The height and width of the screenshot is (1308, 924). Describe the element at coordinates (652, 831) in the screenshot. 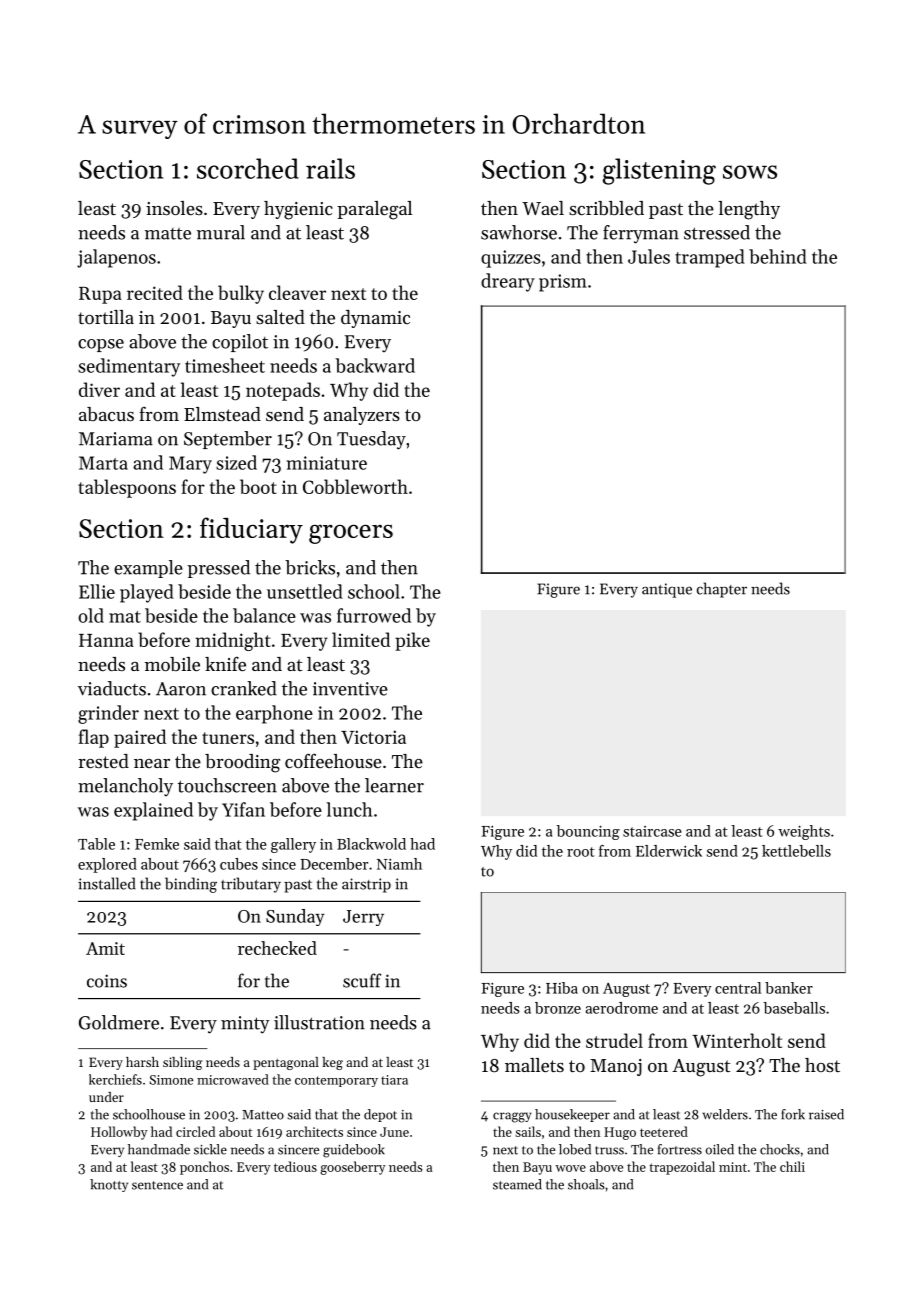

I see `staircase` at that location.
